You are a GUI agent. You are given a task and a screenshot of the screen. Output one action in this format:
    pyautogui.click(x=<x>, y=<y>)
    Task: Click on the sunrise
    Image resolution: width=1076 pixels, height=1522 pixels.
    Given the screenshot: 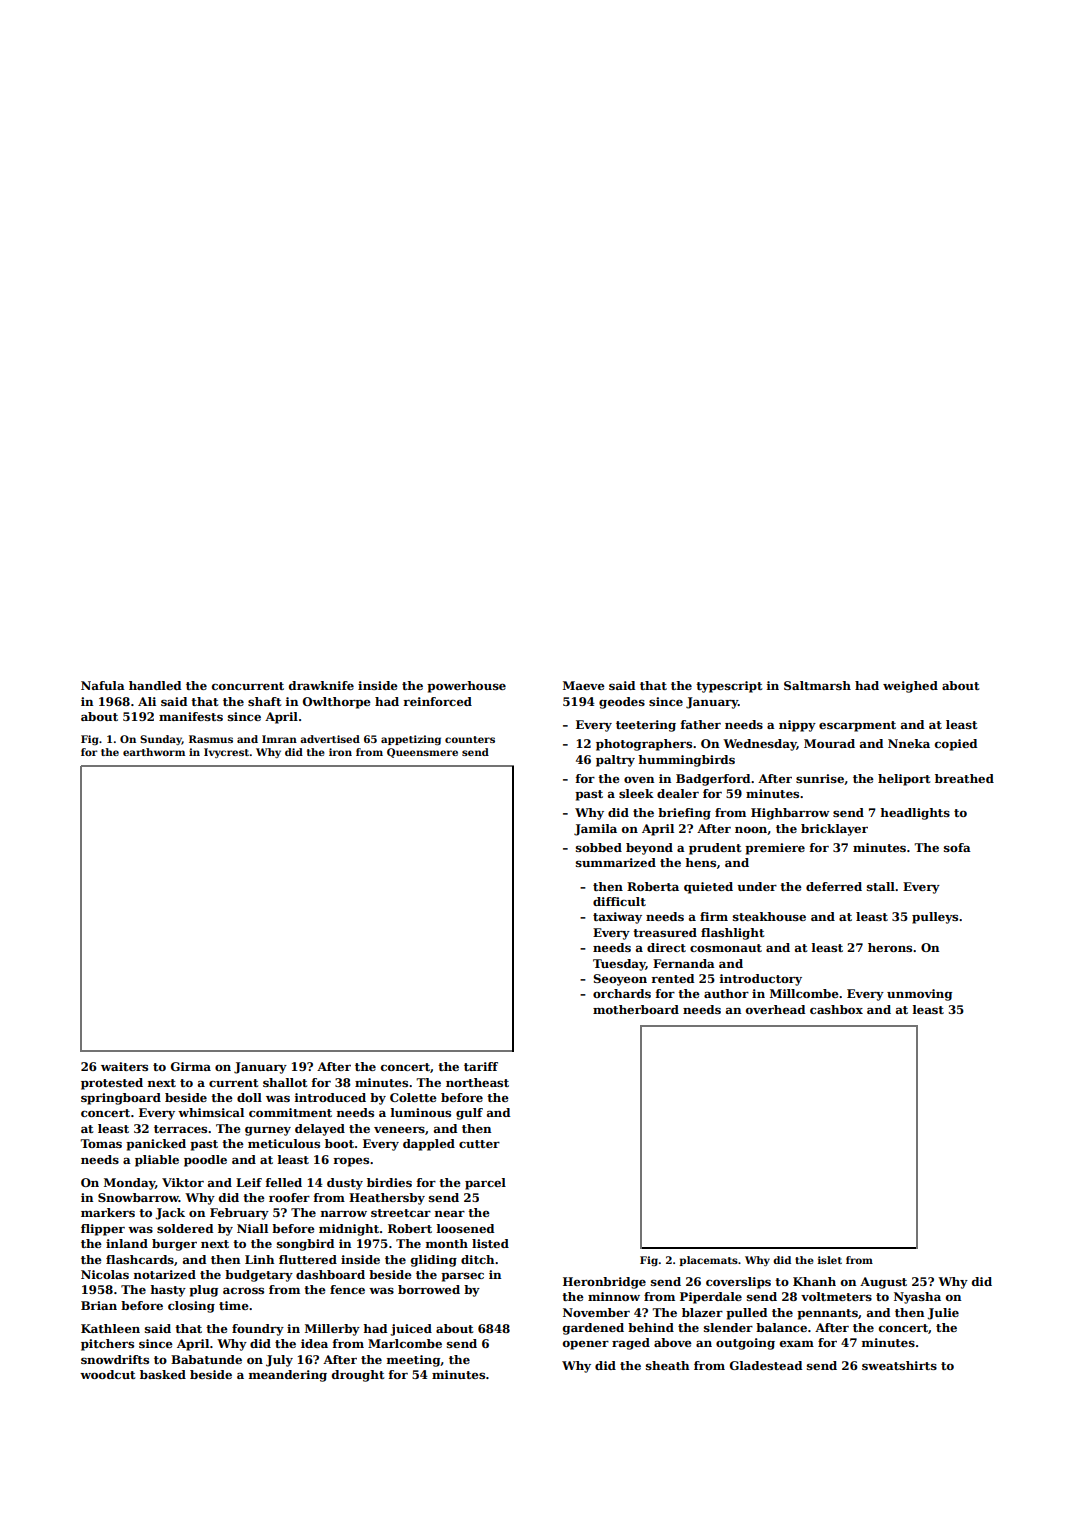 What is the action you would take?
    pyautogui.click(x=820, y=778)
